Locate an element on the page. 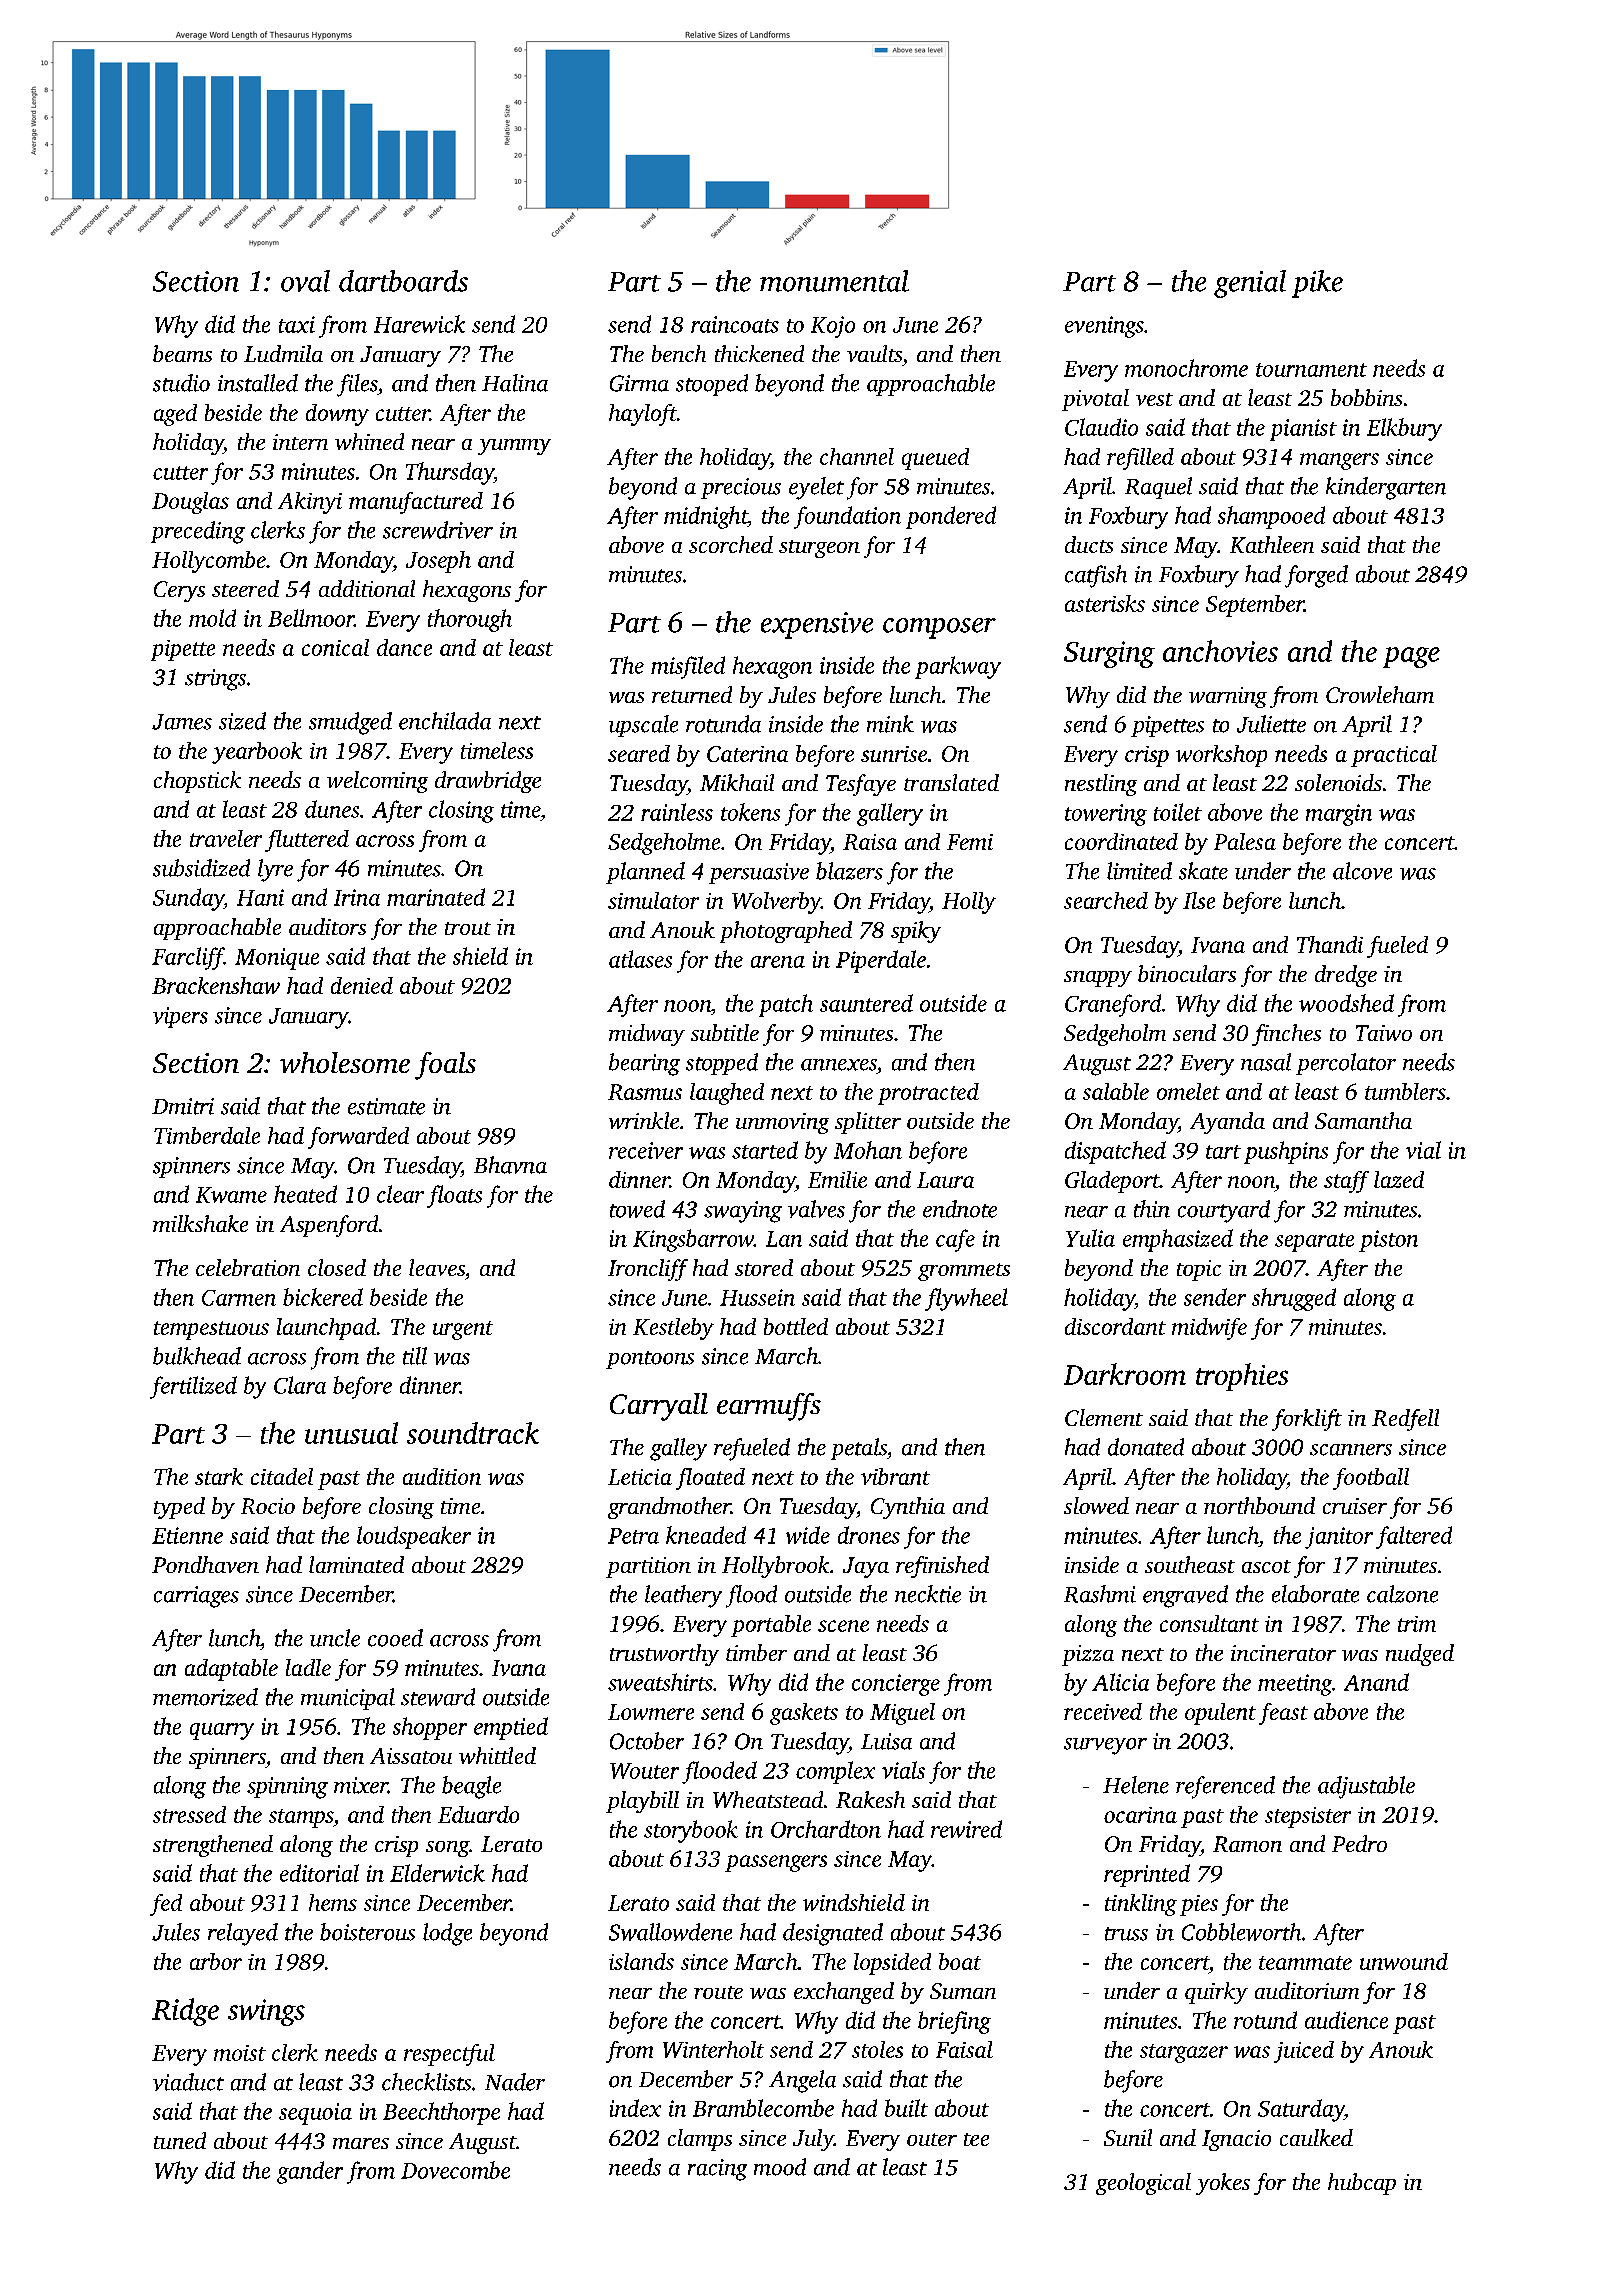 This page has height=2292, width=1620. translated is located at coordinates (951, 782).
